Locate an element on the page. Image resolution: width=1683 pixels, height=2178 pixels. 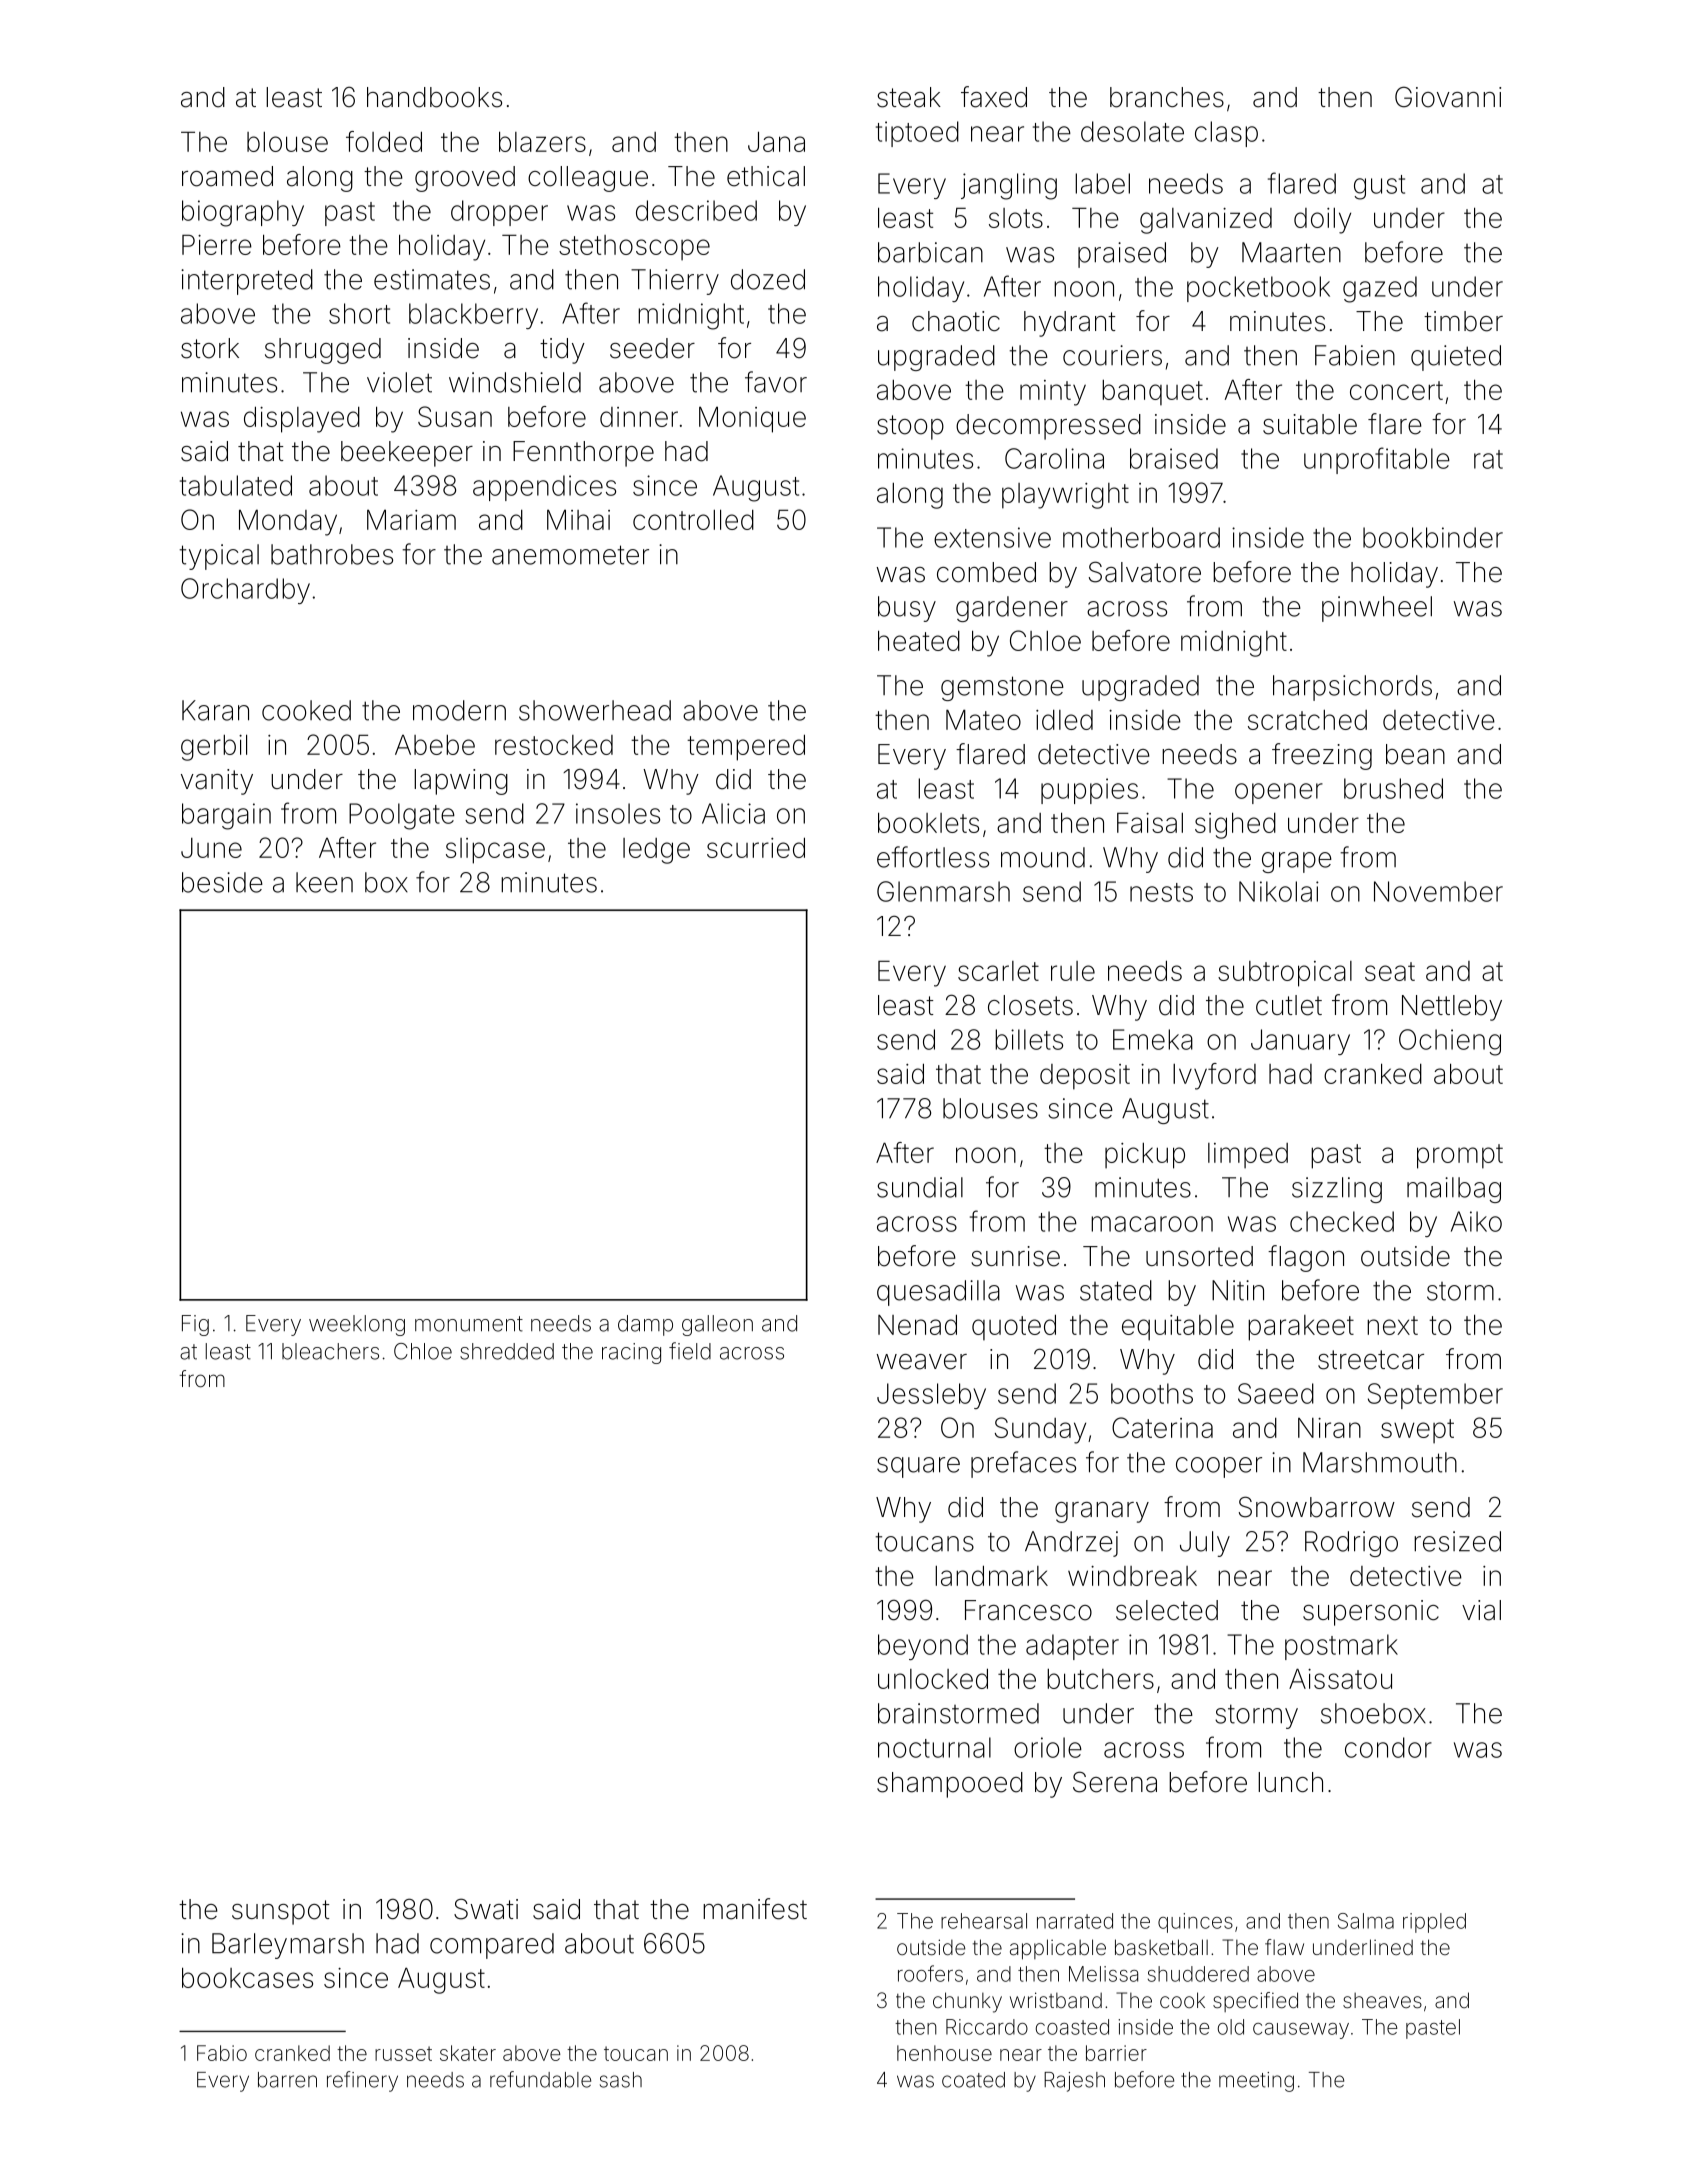
vanity is located at coordinates (217, 782).
